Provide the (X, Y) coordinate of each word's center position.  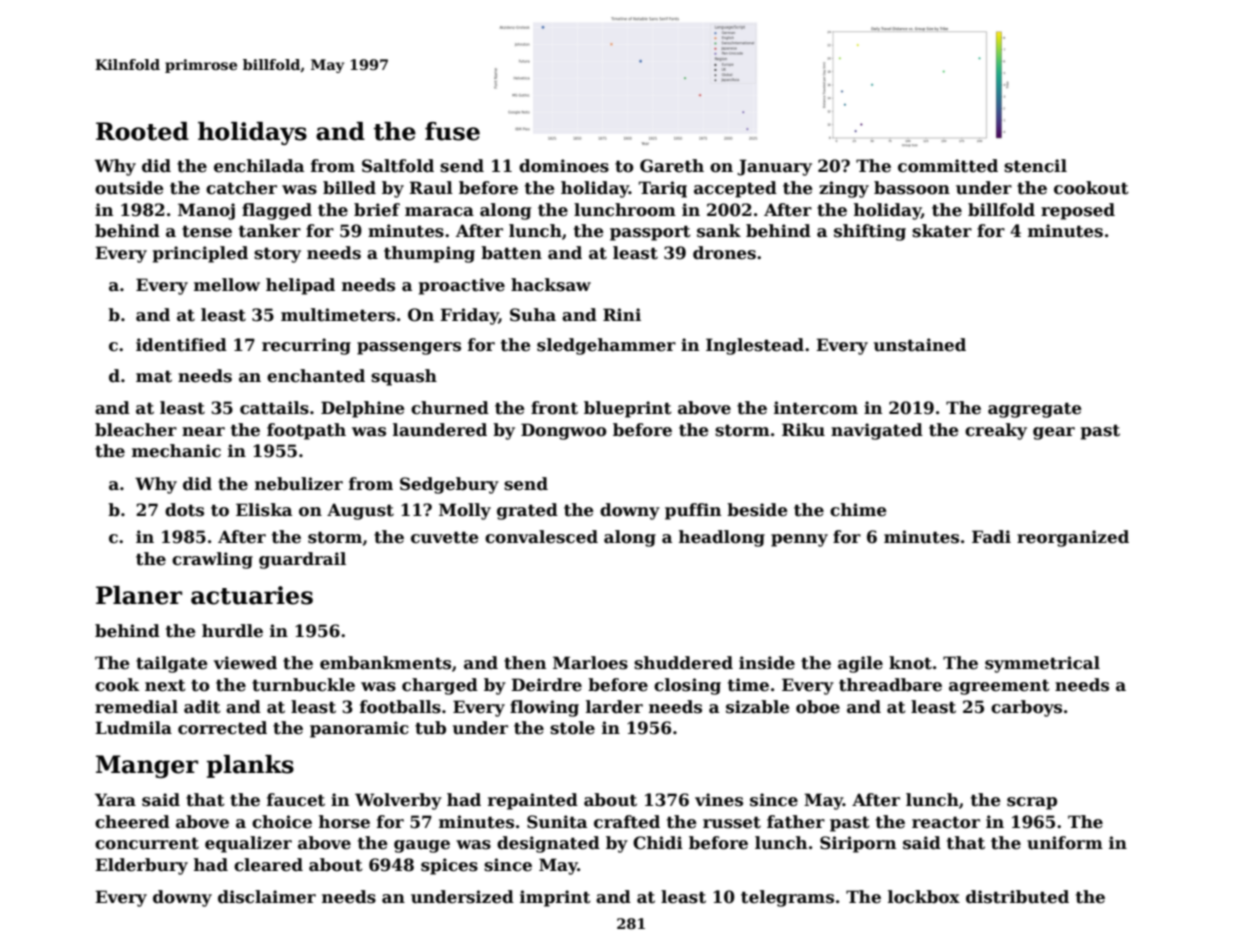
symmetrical (1042, 664)
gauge (422, 846)
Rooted (142, 131)
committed (948, 166)
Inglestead (755, 346)
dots (184, 510)
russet (732, 822)
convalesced (541, 537)
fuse (452, 131)
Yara (115, 800)
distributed (1017, 897)
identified (181, 345)
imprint (555, 898)
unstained (920, 345)
